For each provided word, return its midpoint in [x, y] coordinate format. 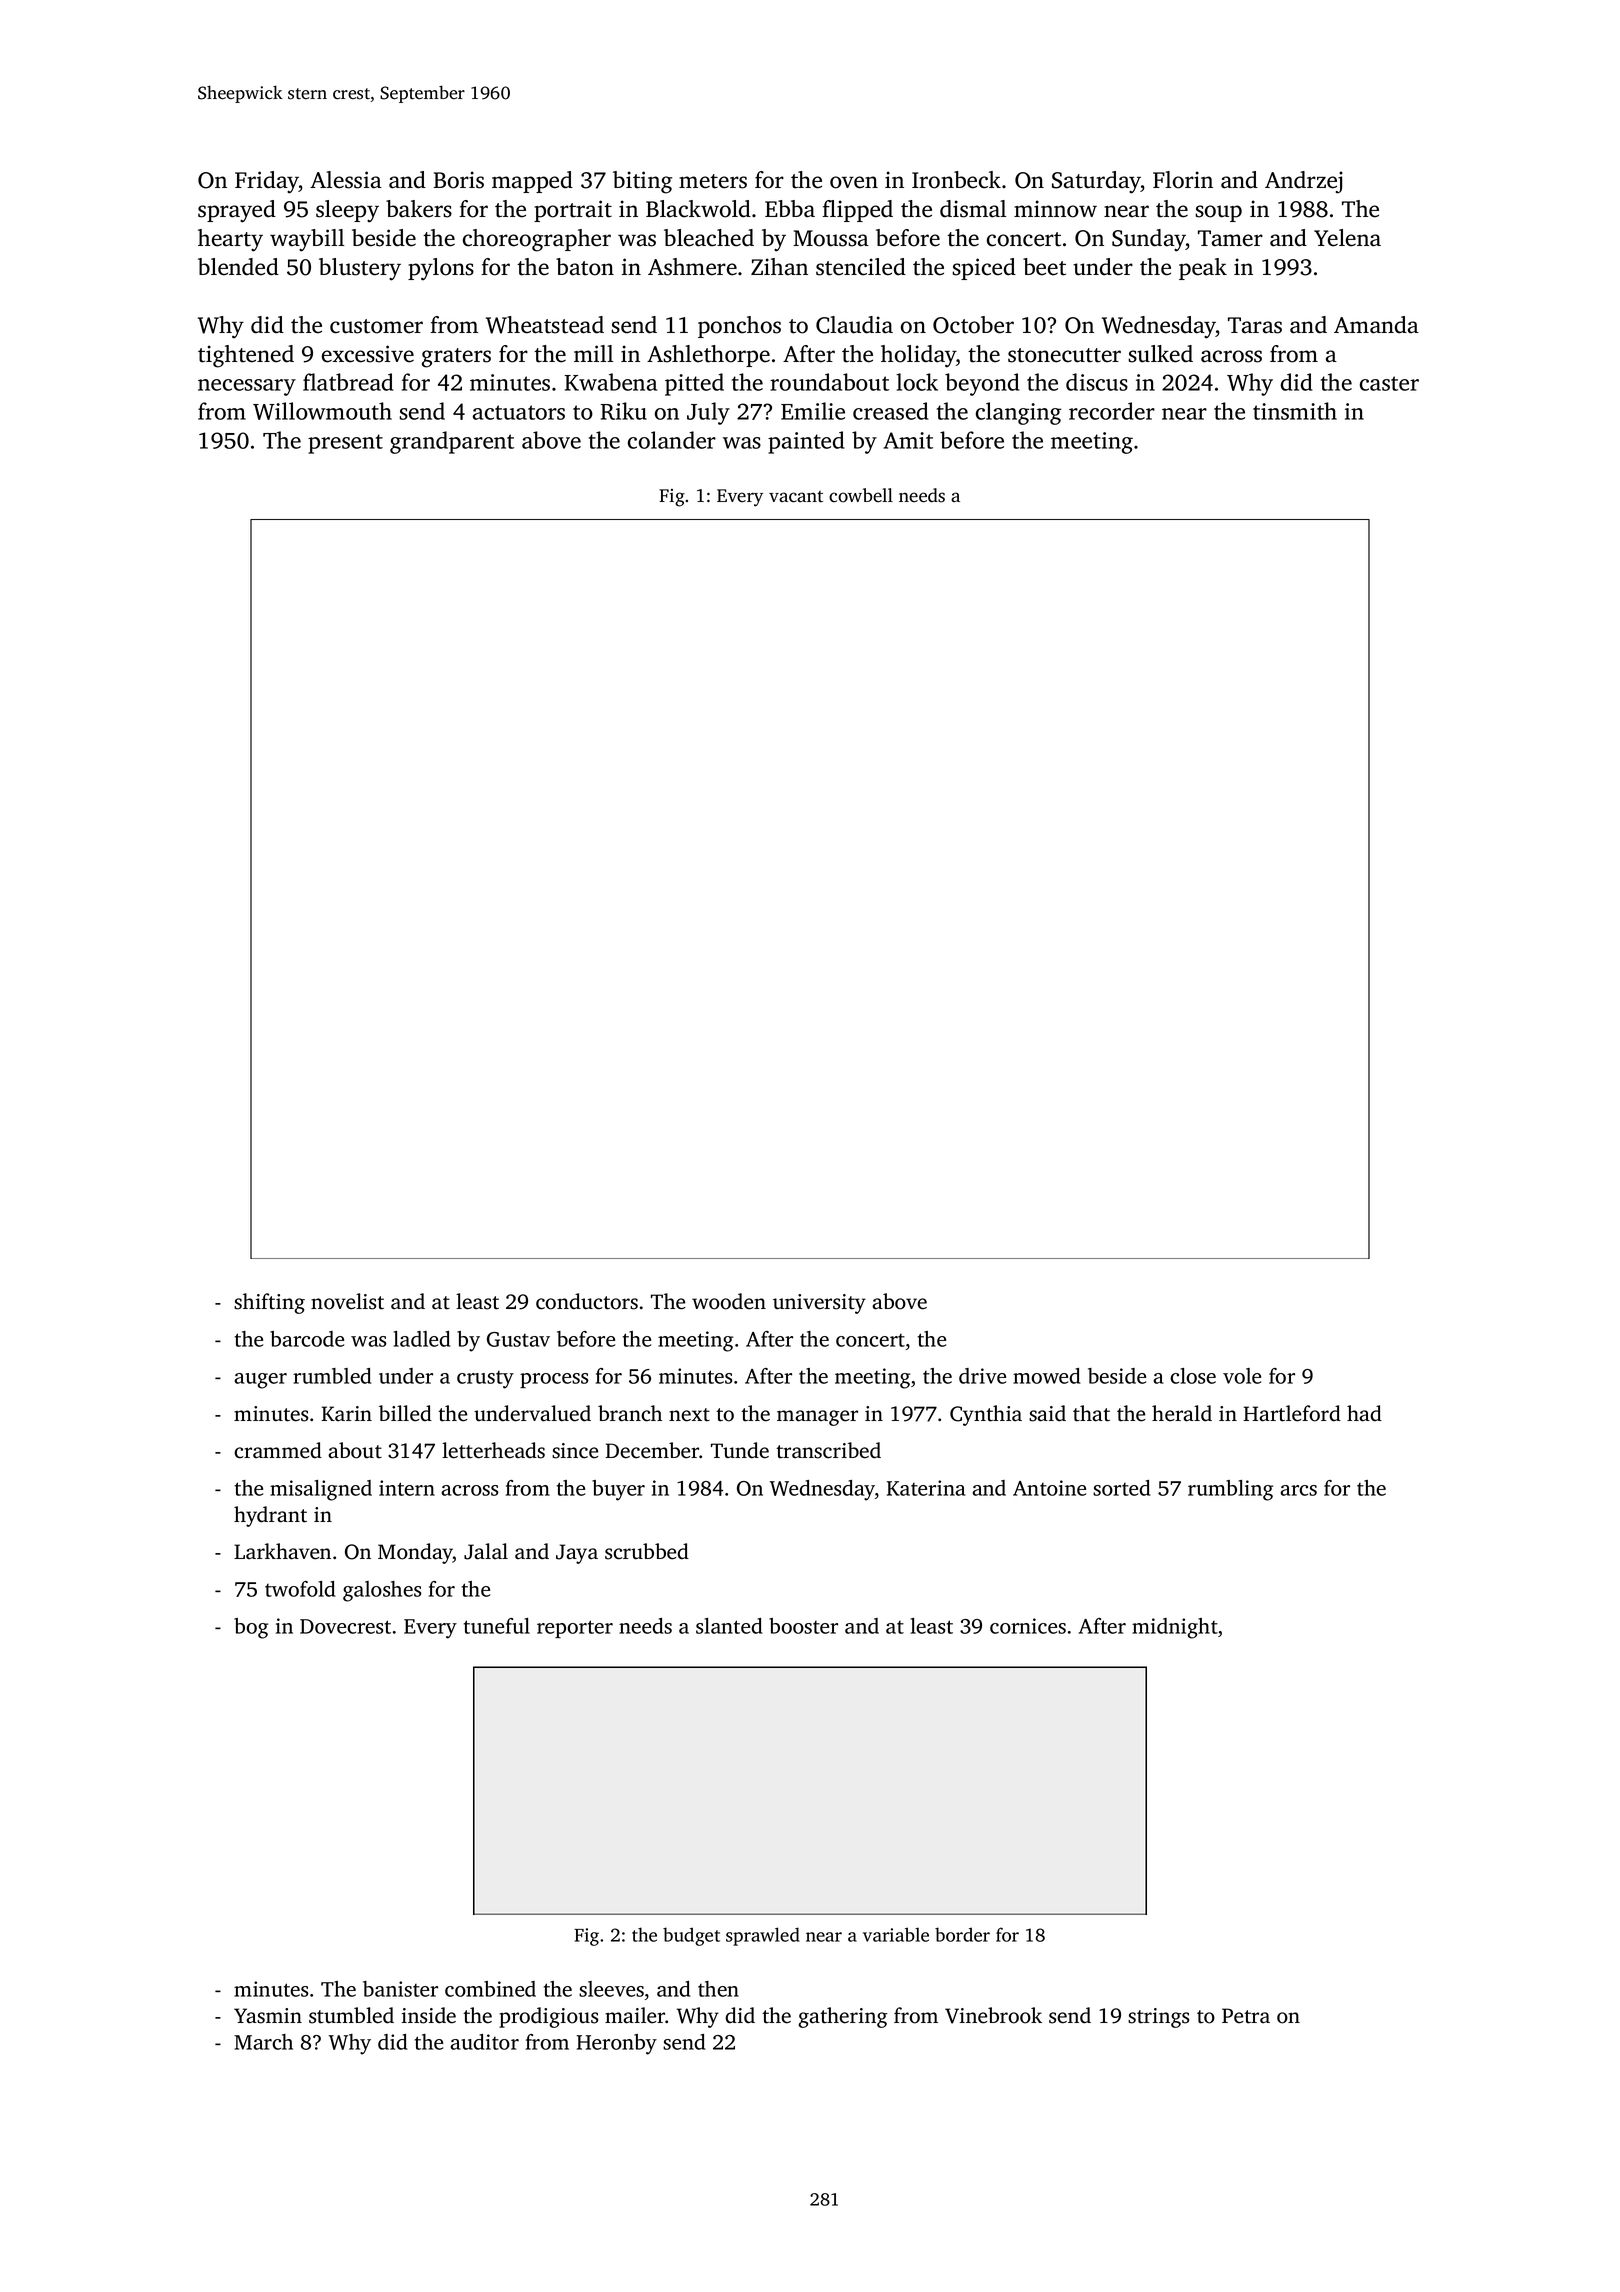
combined [490, 1989]
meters [713, 181]
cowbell [861, 495]
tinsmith [1295, 411]
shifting [269, 1303]
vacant [796, 497]
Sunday [1149, 240]
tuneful [497, 1626]
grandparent [452, 442]
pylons [441, 269]
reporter [575, 1629]
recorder [1112, 411]
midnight [1175, 1628]
